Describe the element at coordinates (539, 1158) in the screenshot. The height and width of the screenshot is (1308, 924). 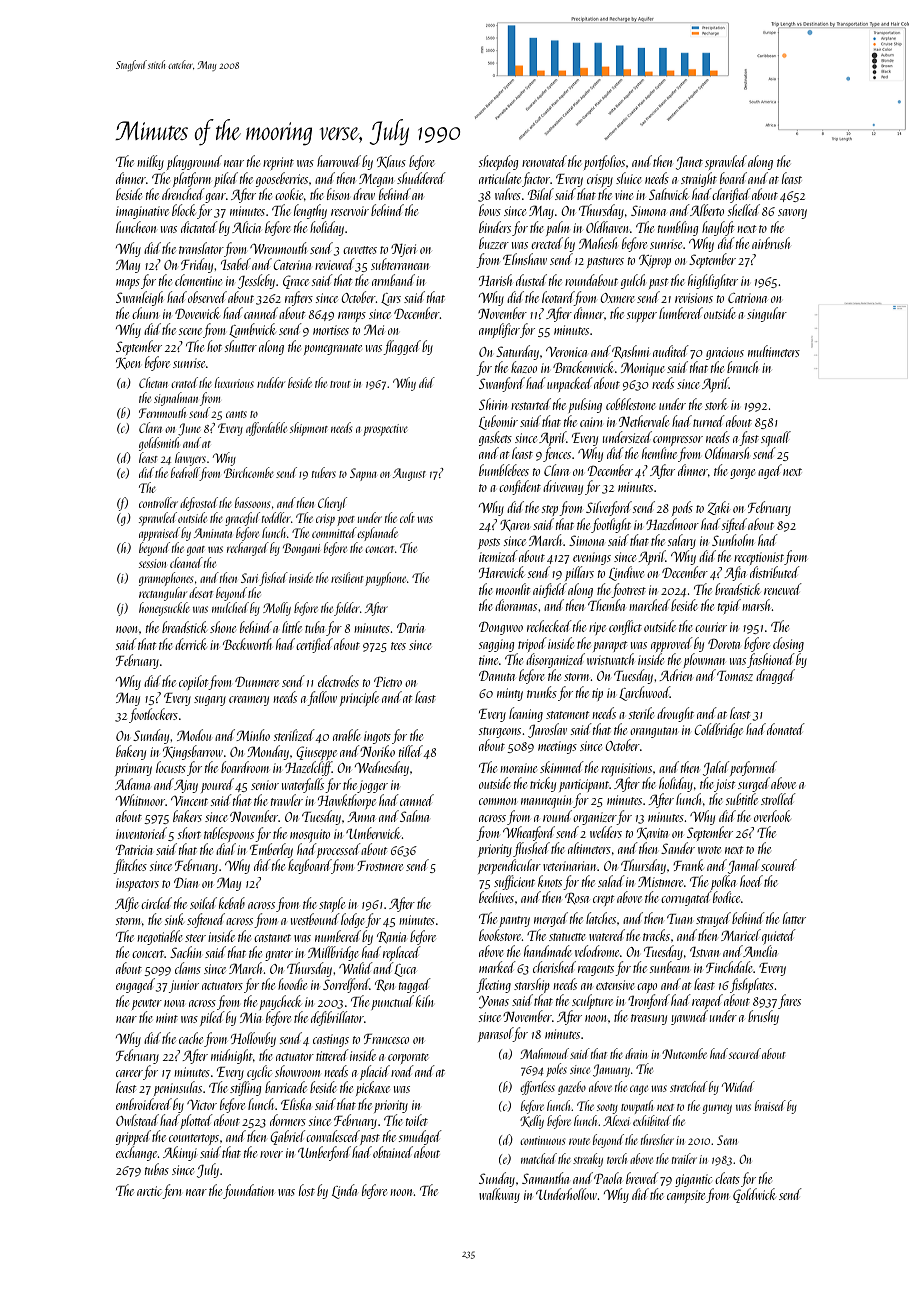
I see `matched` at that location.
